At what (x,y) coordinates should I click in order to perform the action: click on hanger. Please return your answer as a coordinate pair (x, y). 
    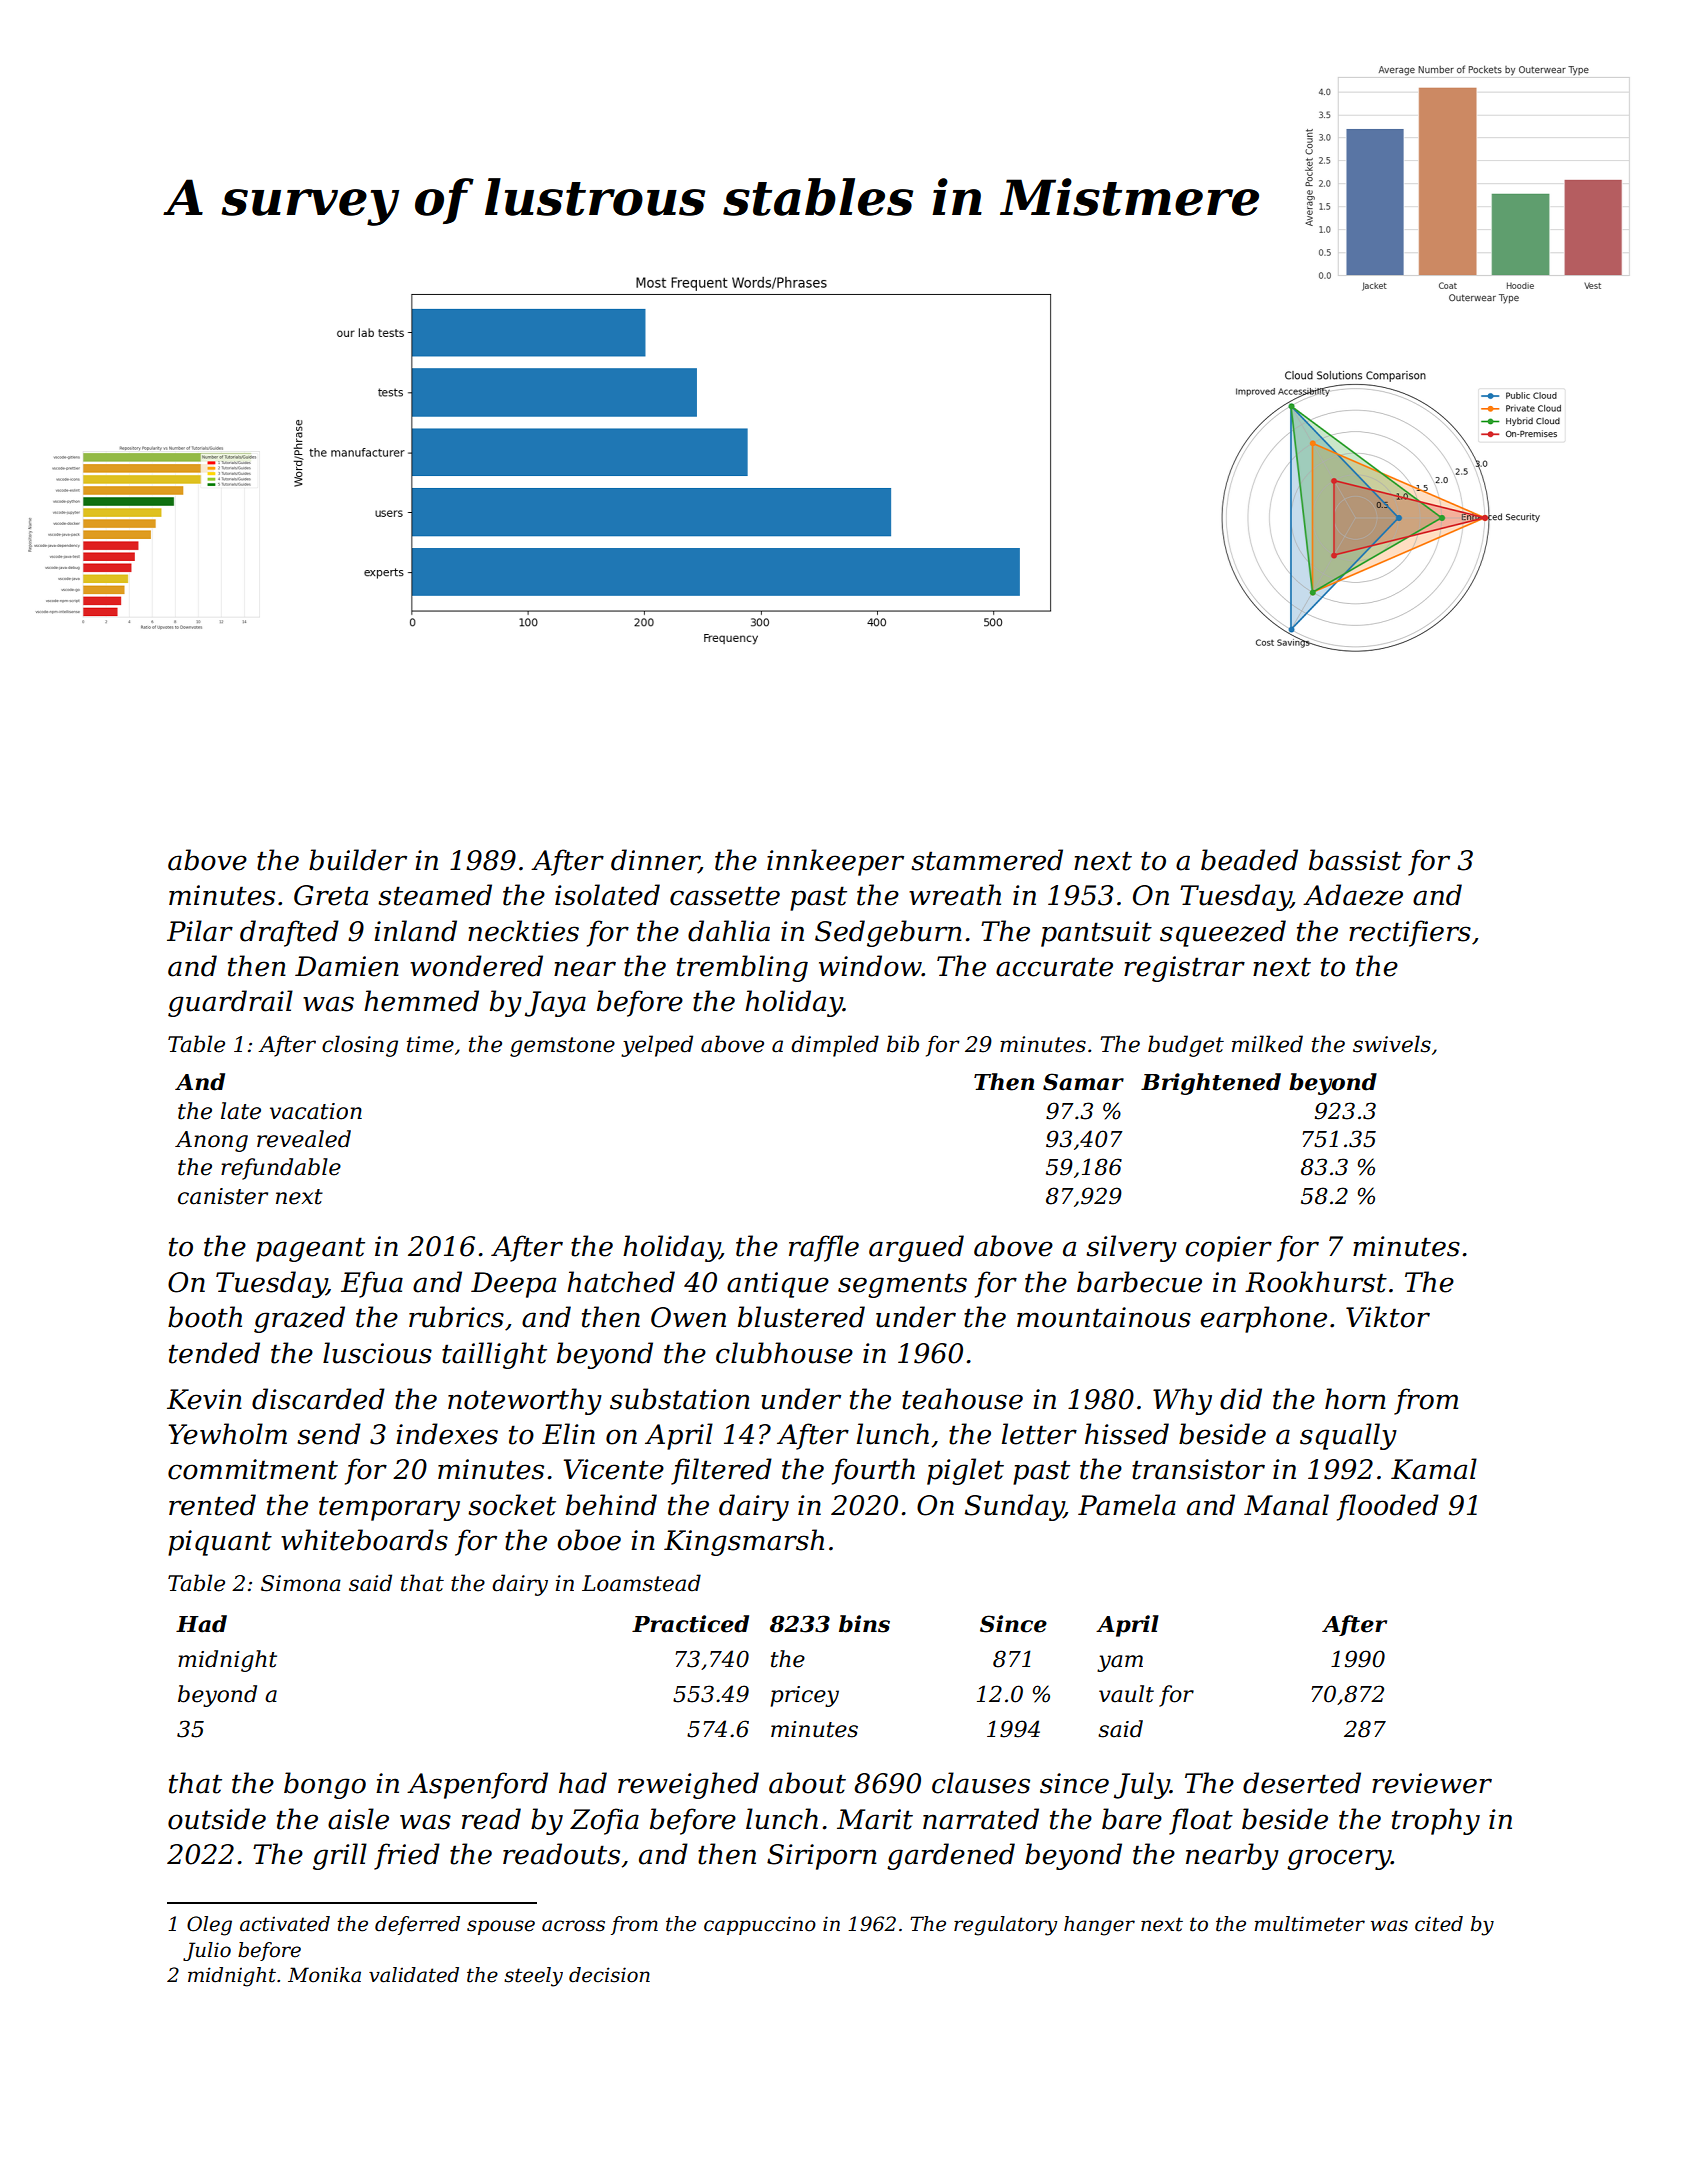
    Looking at the image, I should click on (1099, 1926).
